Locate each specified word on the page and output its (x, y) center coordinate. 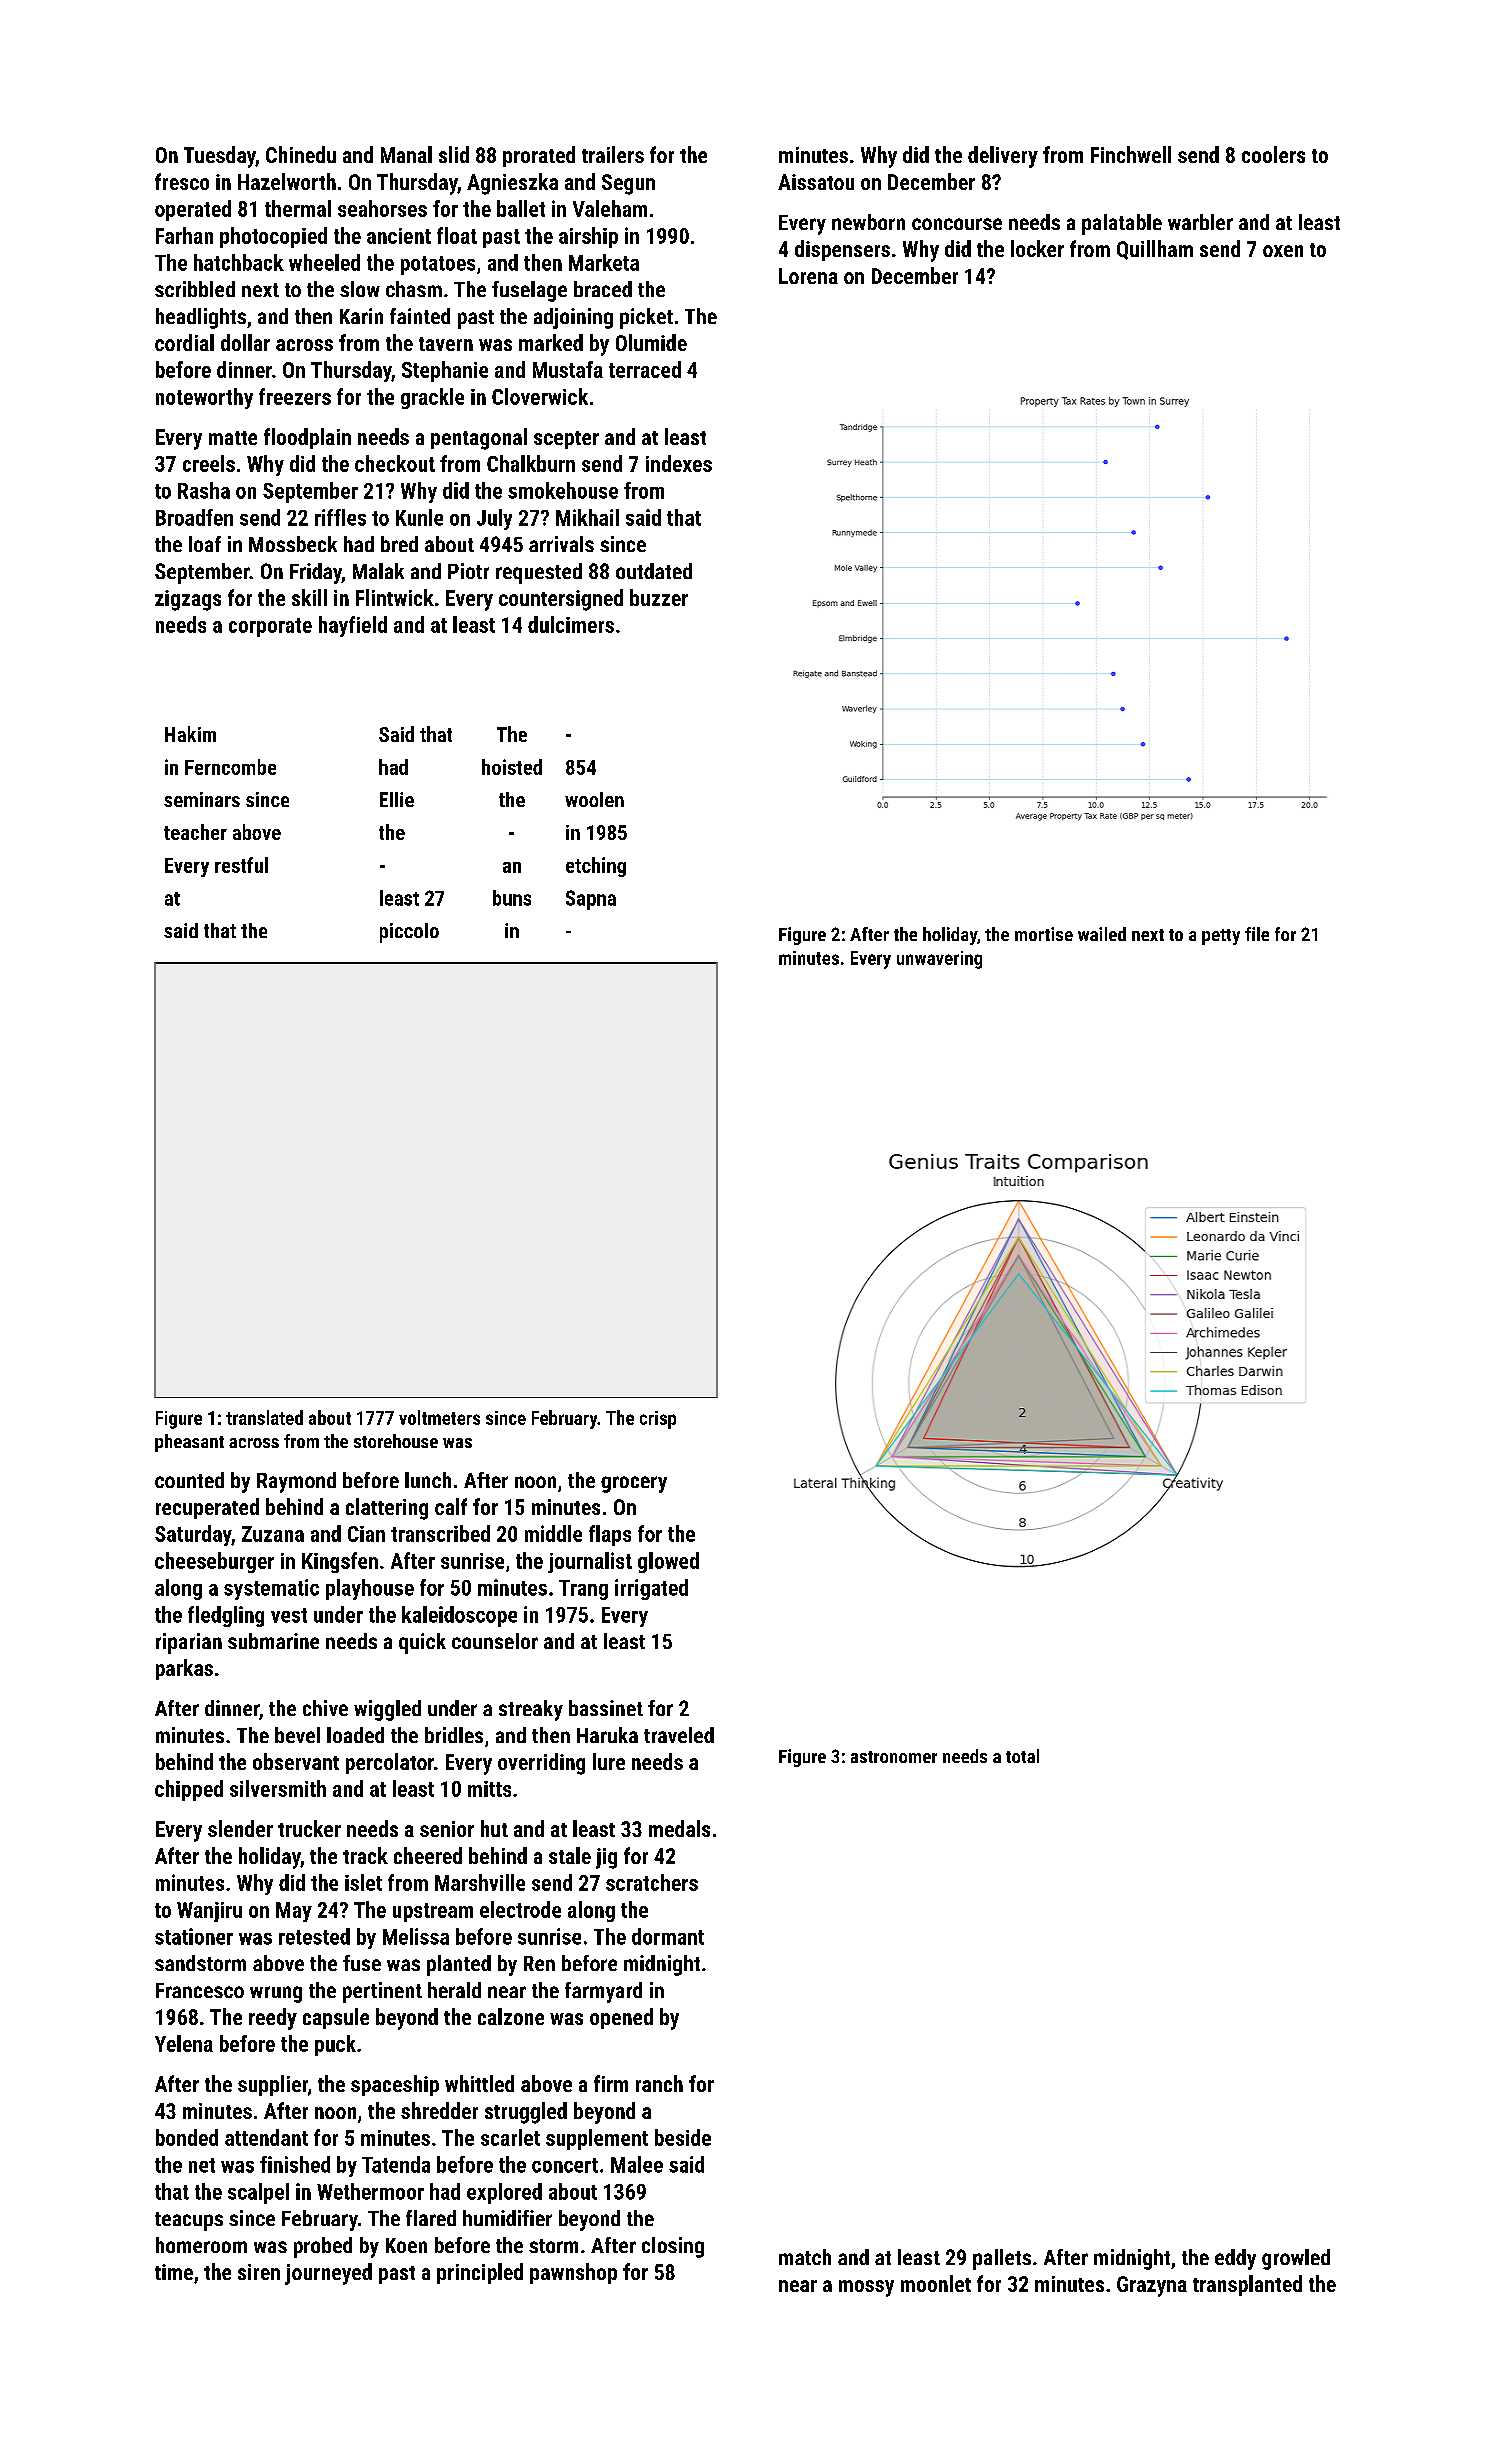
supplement (597, 2139)
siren (259, 2272)
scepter (566, 440)
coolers (1273, 154)
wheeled (324, 262)
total (1022, 1756)
